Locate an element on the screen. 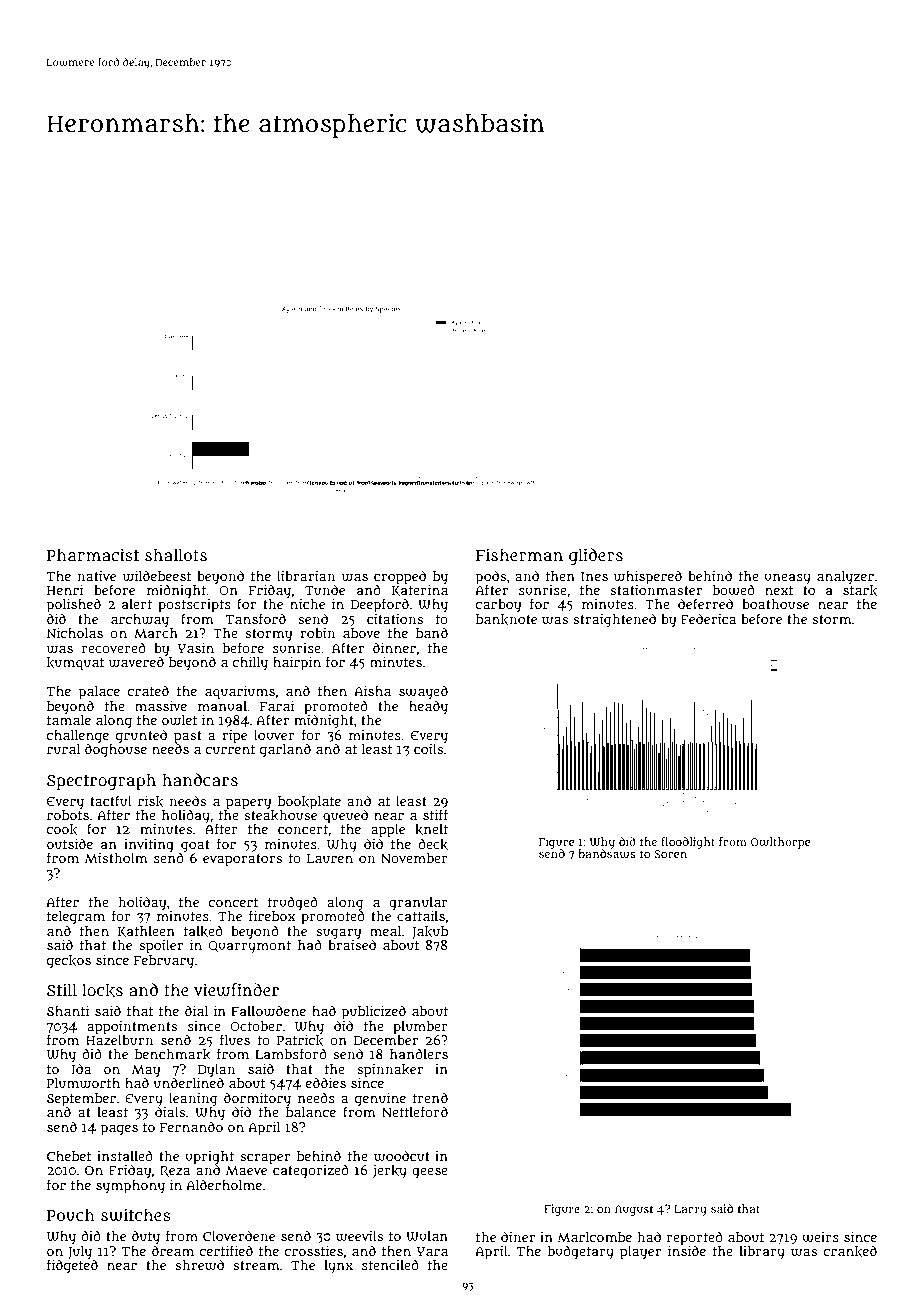  straightened is located at coordinates (614, 620).
